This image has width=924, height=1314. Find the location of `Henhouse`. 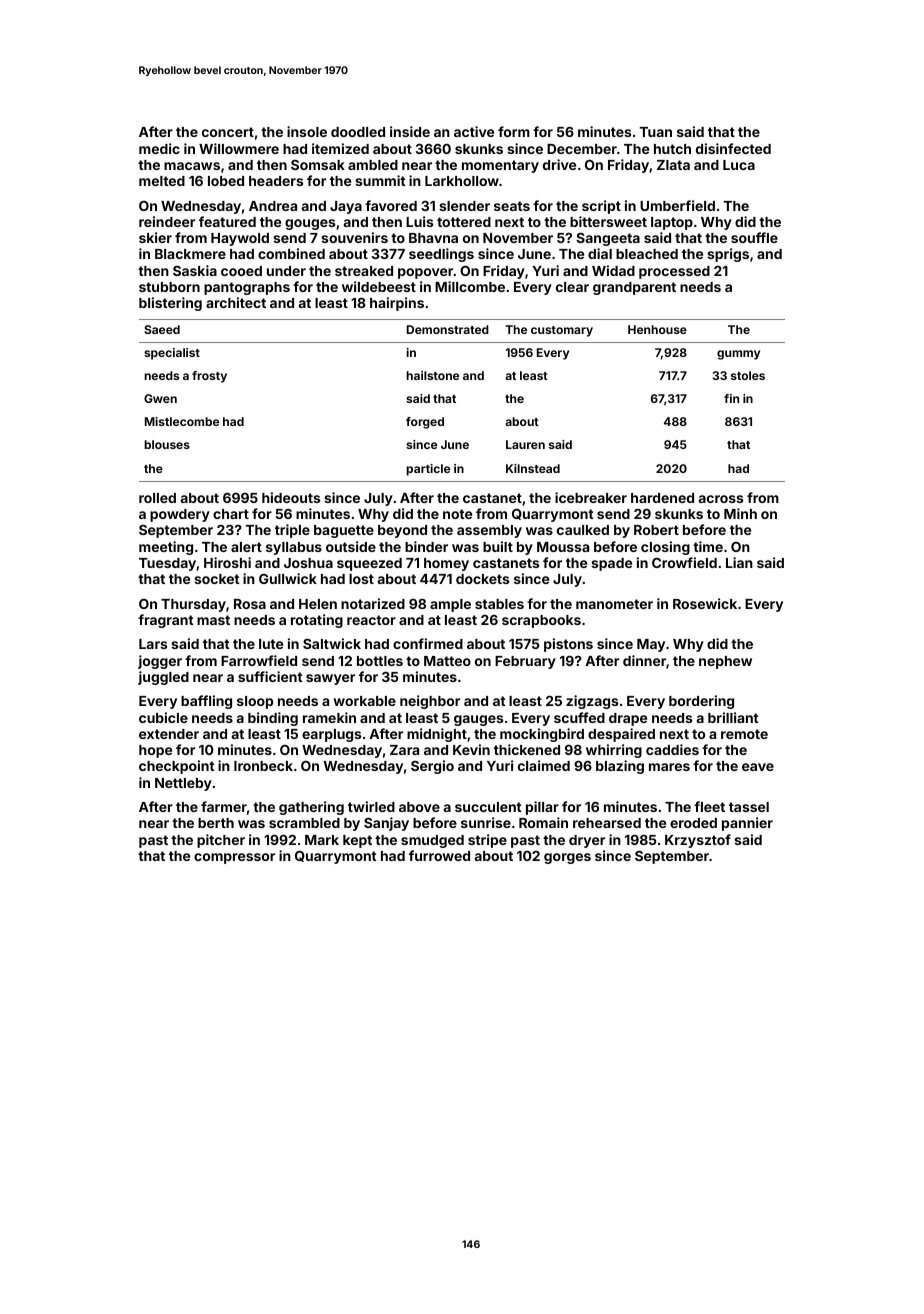

Henhouse is located at coordinates (657, 329).
